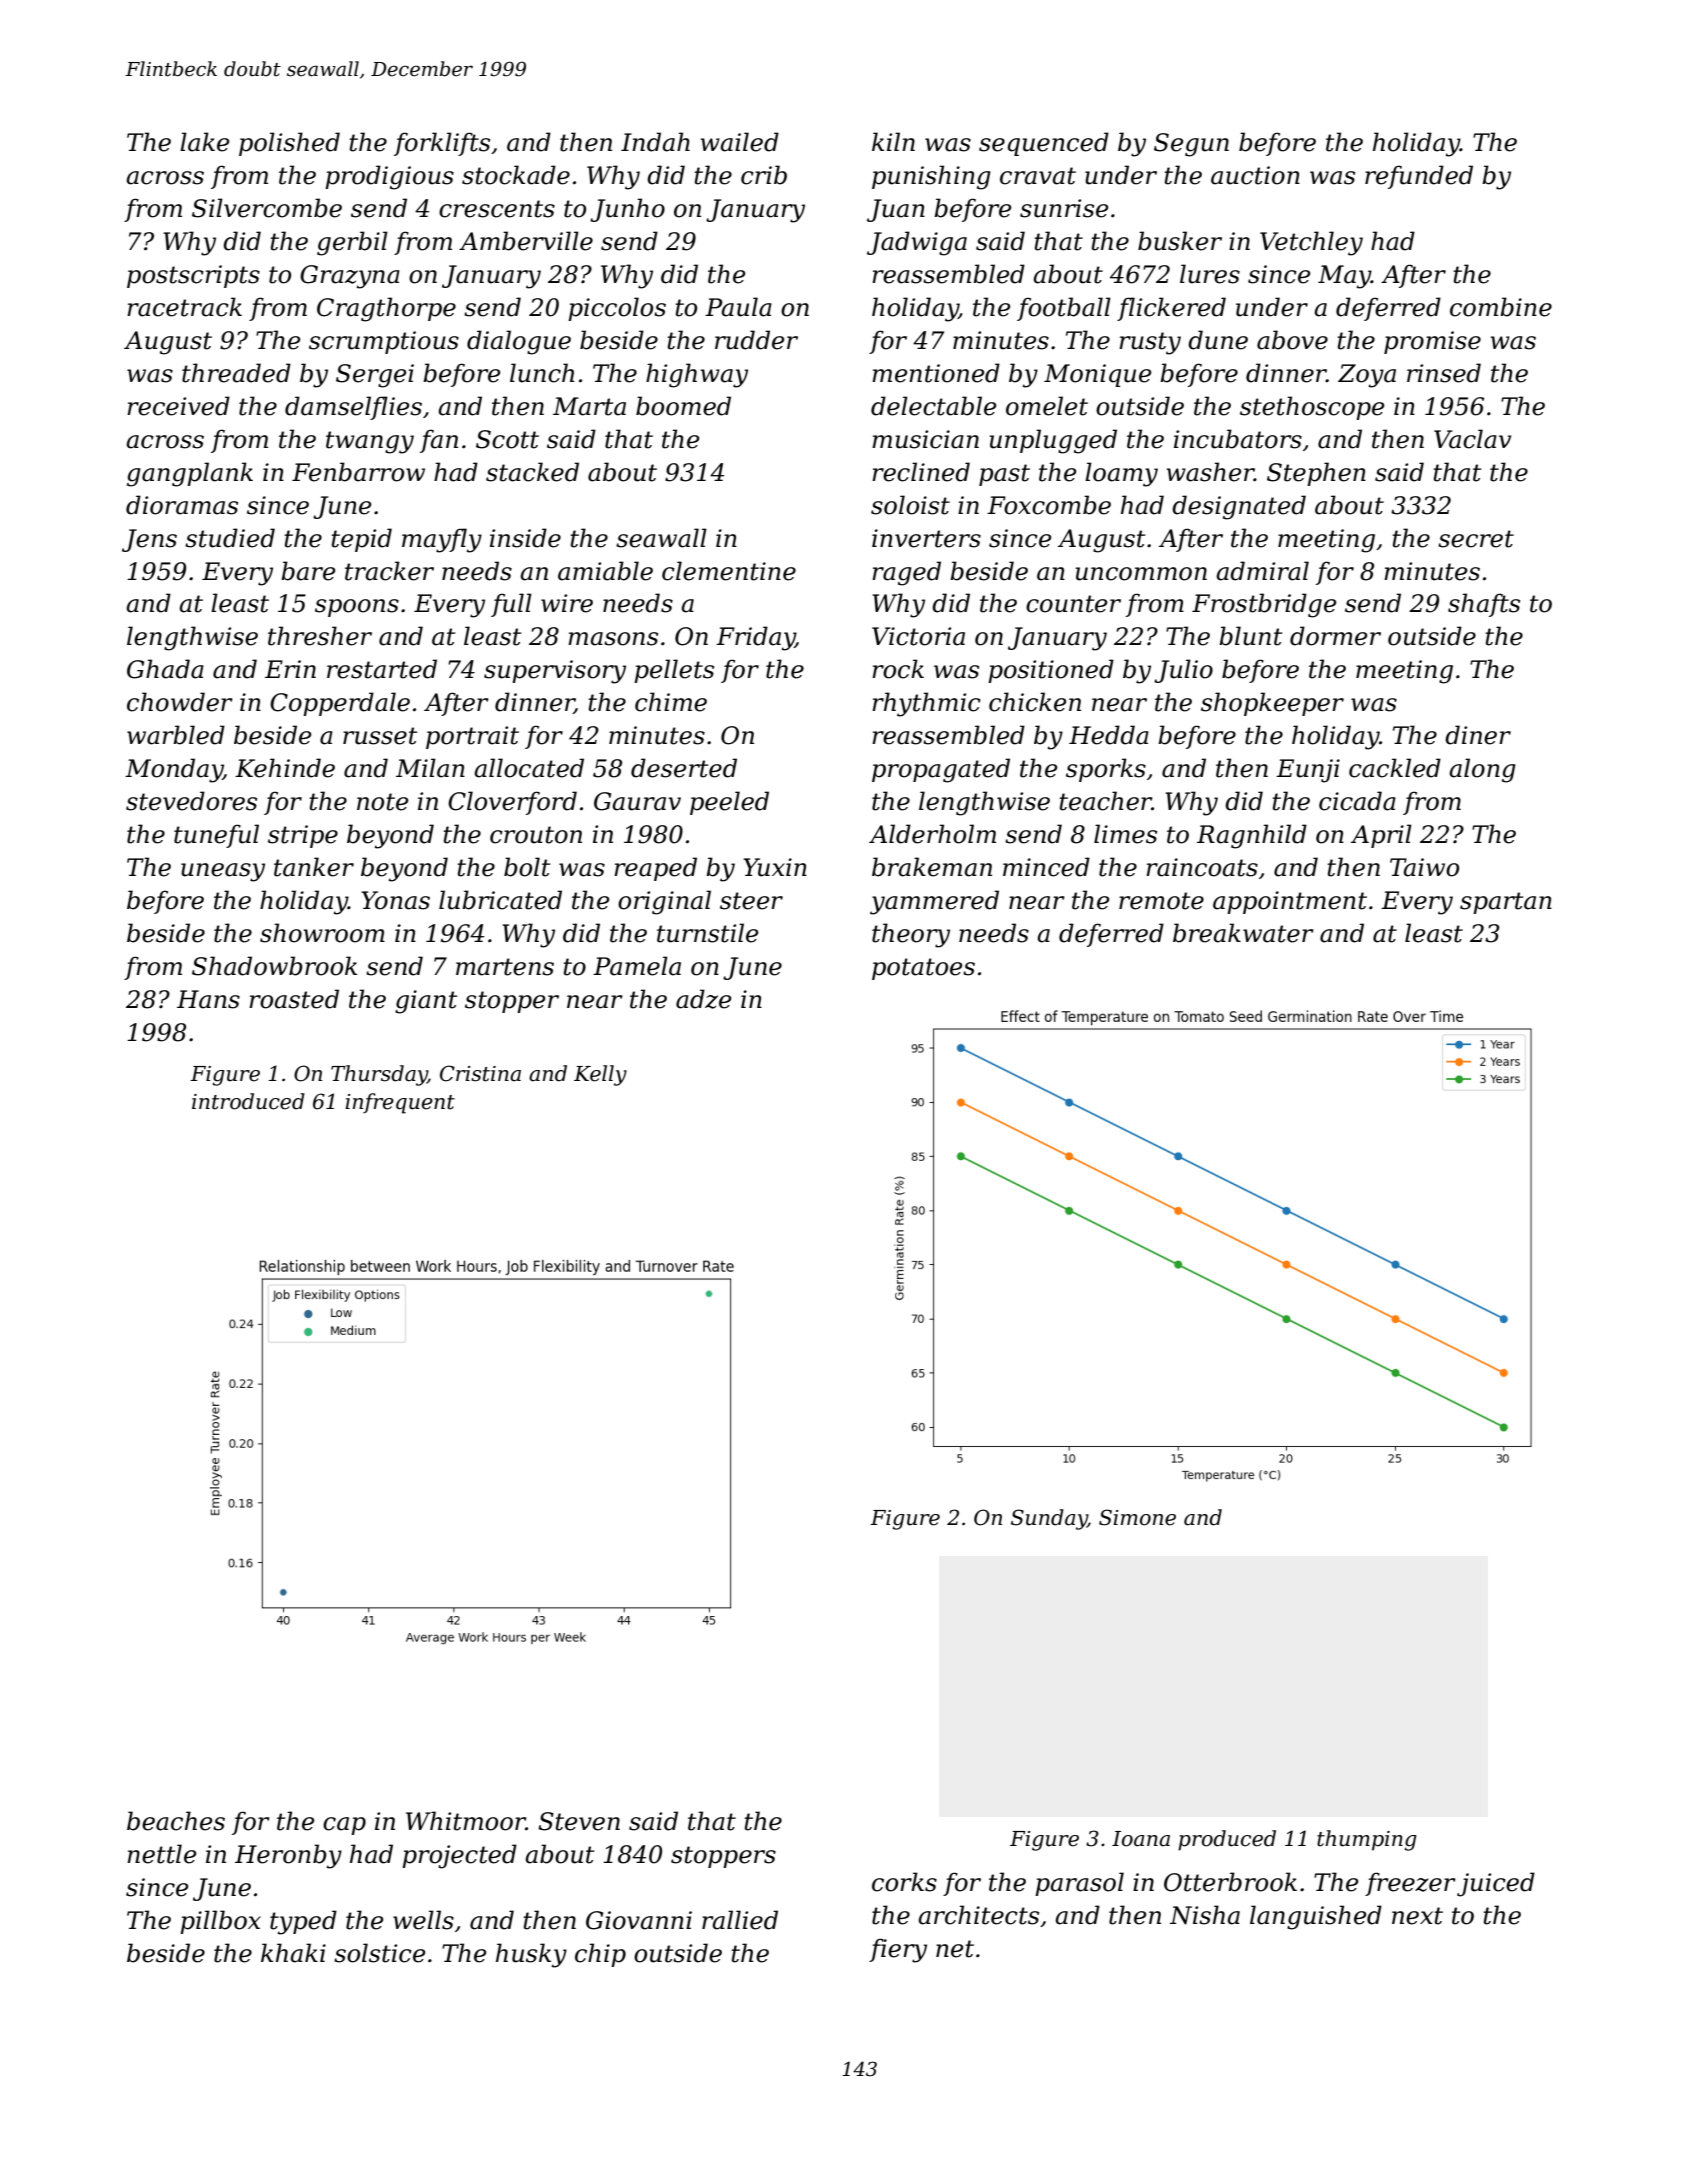 This screenshot has width=1683, height=2178. Describe the element at coordinates (1419, 177) in the screenshot. I see `refunded` at that location.
